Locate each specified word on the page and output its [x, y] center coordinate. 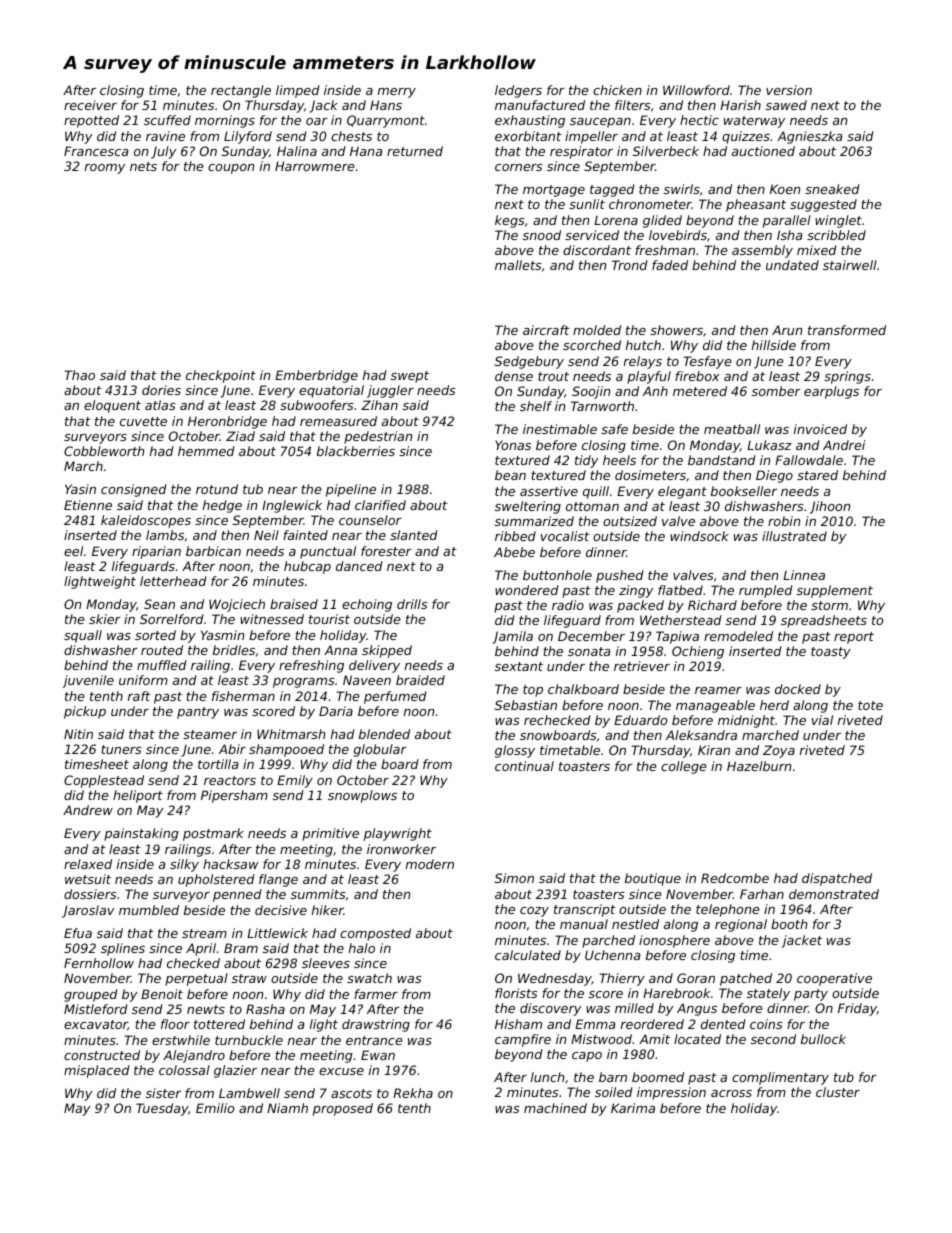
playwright [398, 834]
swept [410, 377]
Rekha [413, 1093]
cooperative [834, 979]
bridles [234, 650]
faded [670, 265]
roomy [105, 169]
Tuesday [162, 1109]
